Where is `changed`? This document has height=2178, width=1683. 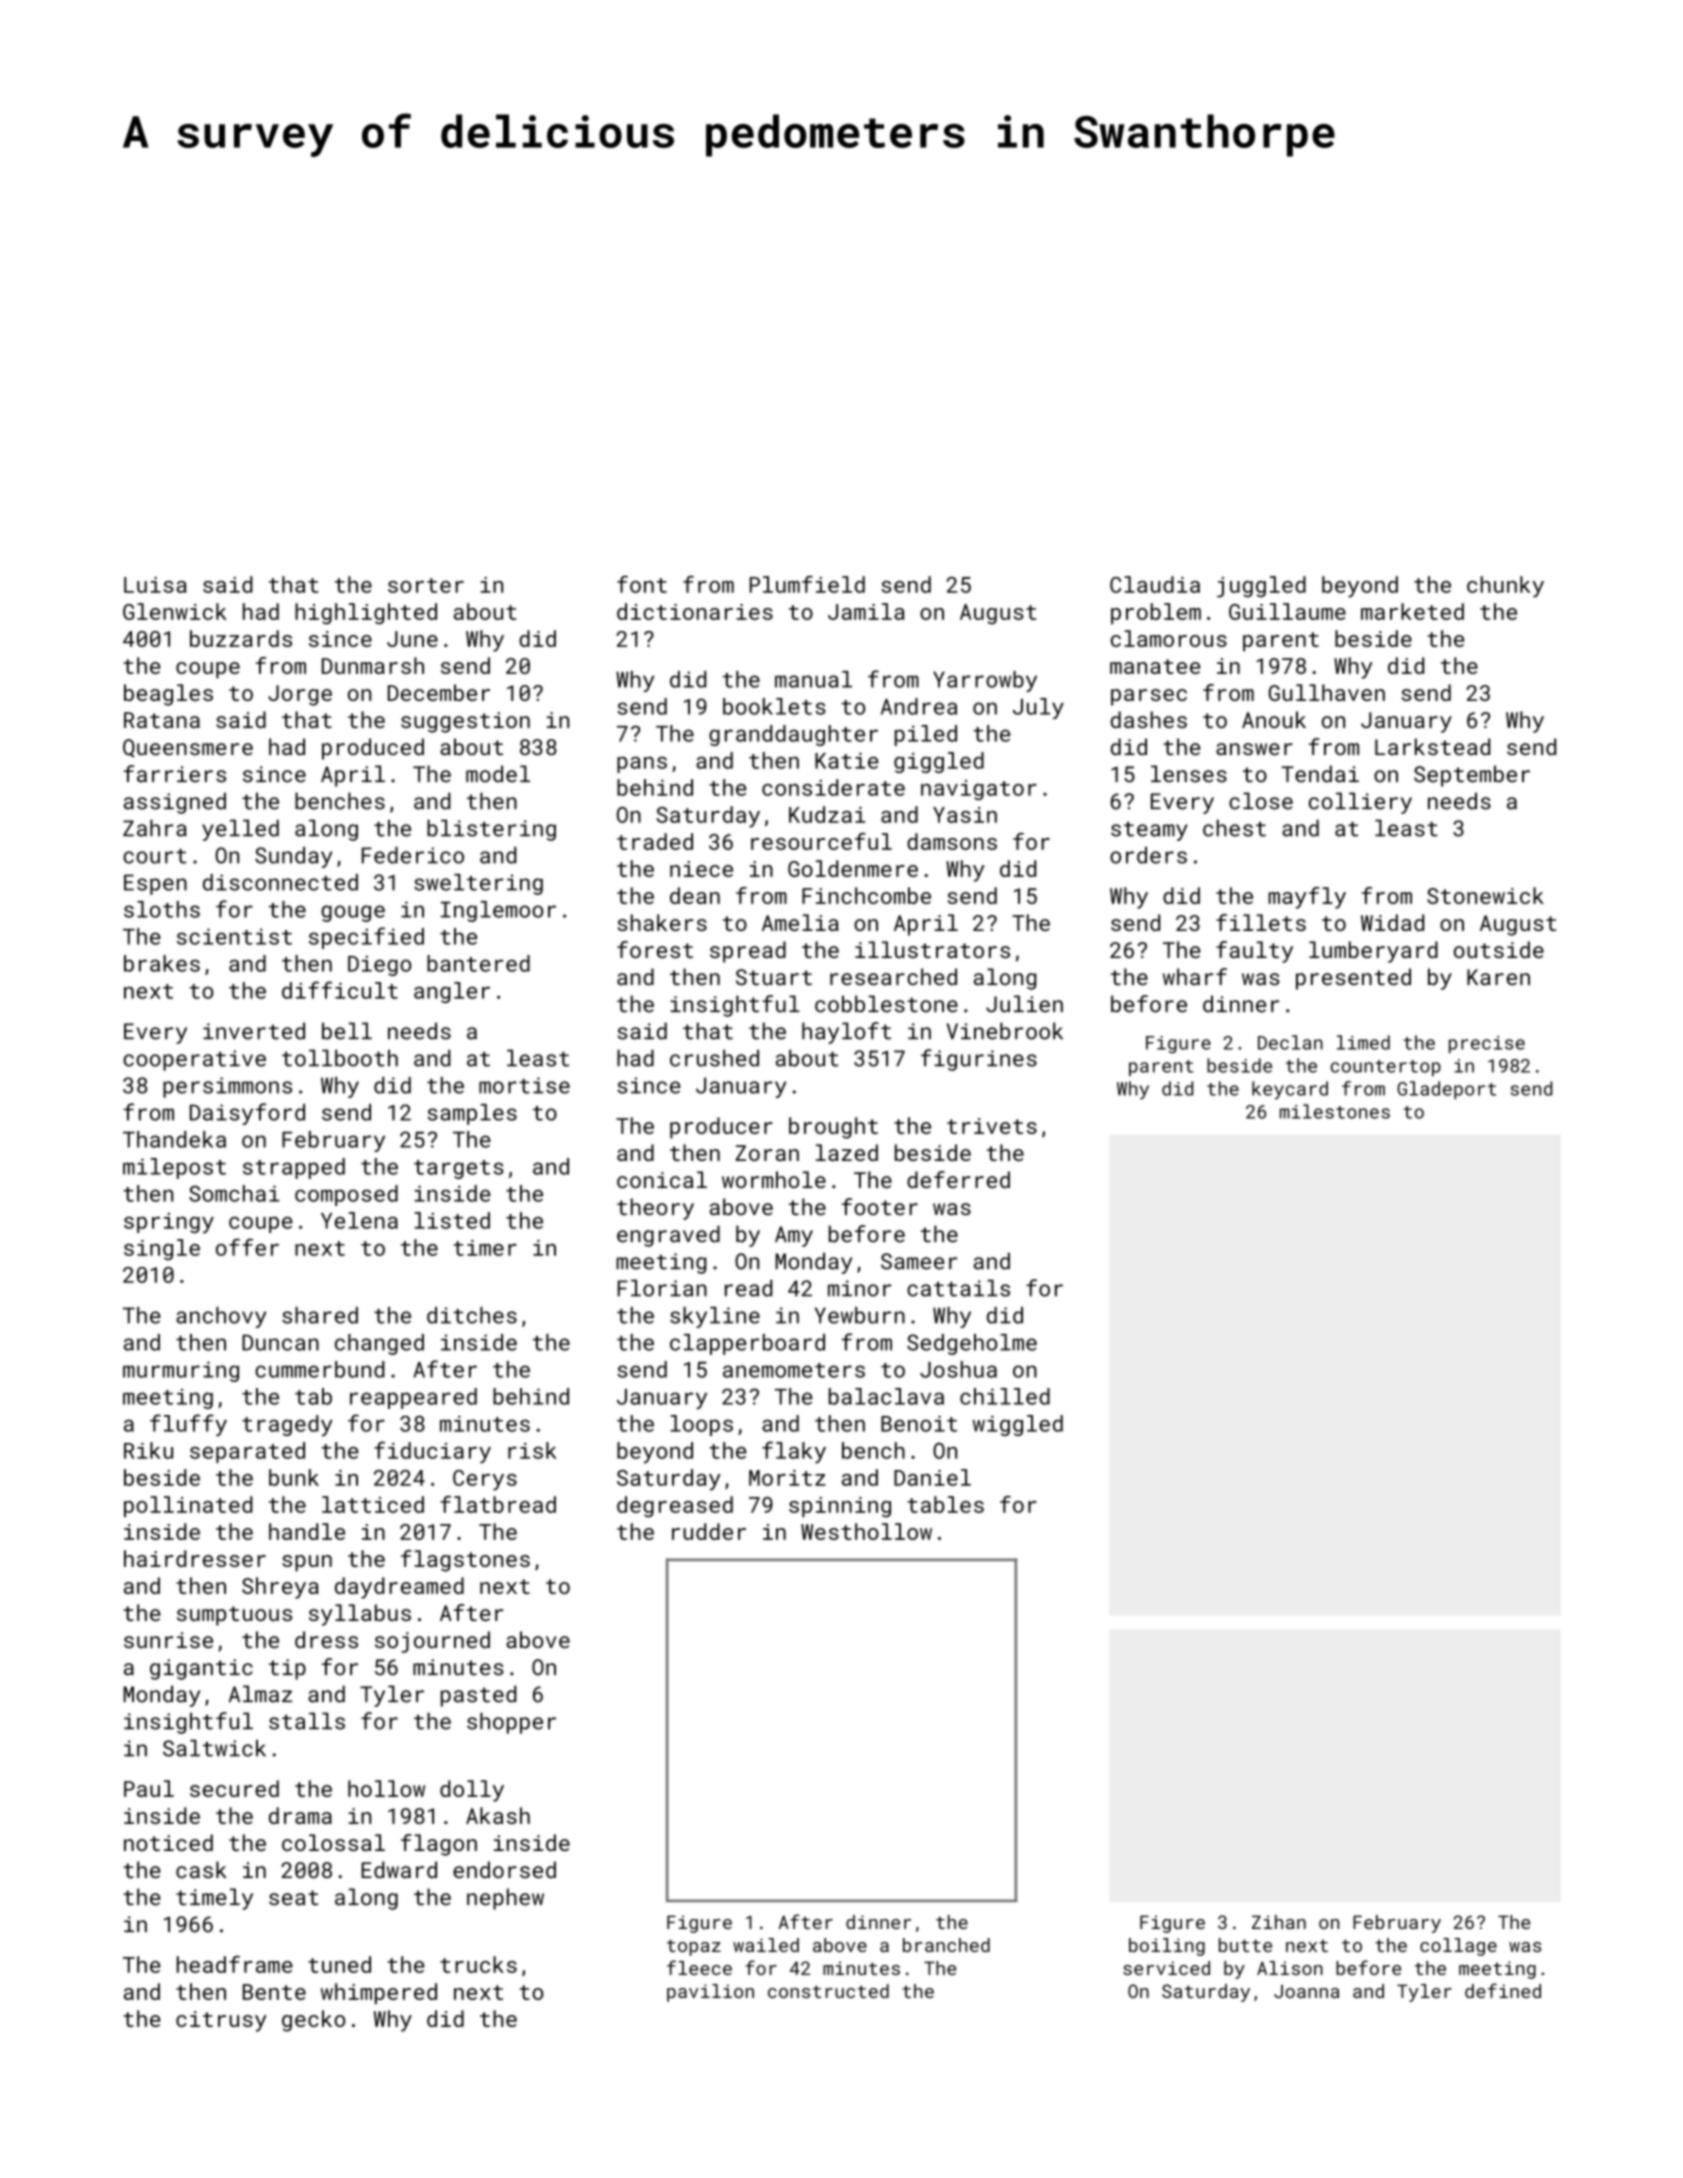 changed is located at coordinates (379, 1344).
